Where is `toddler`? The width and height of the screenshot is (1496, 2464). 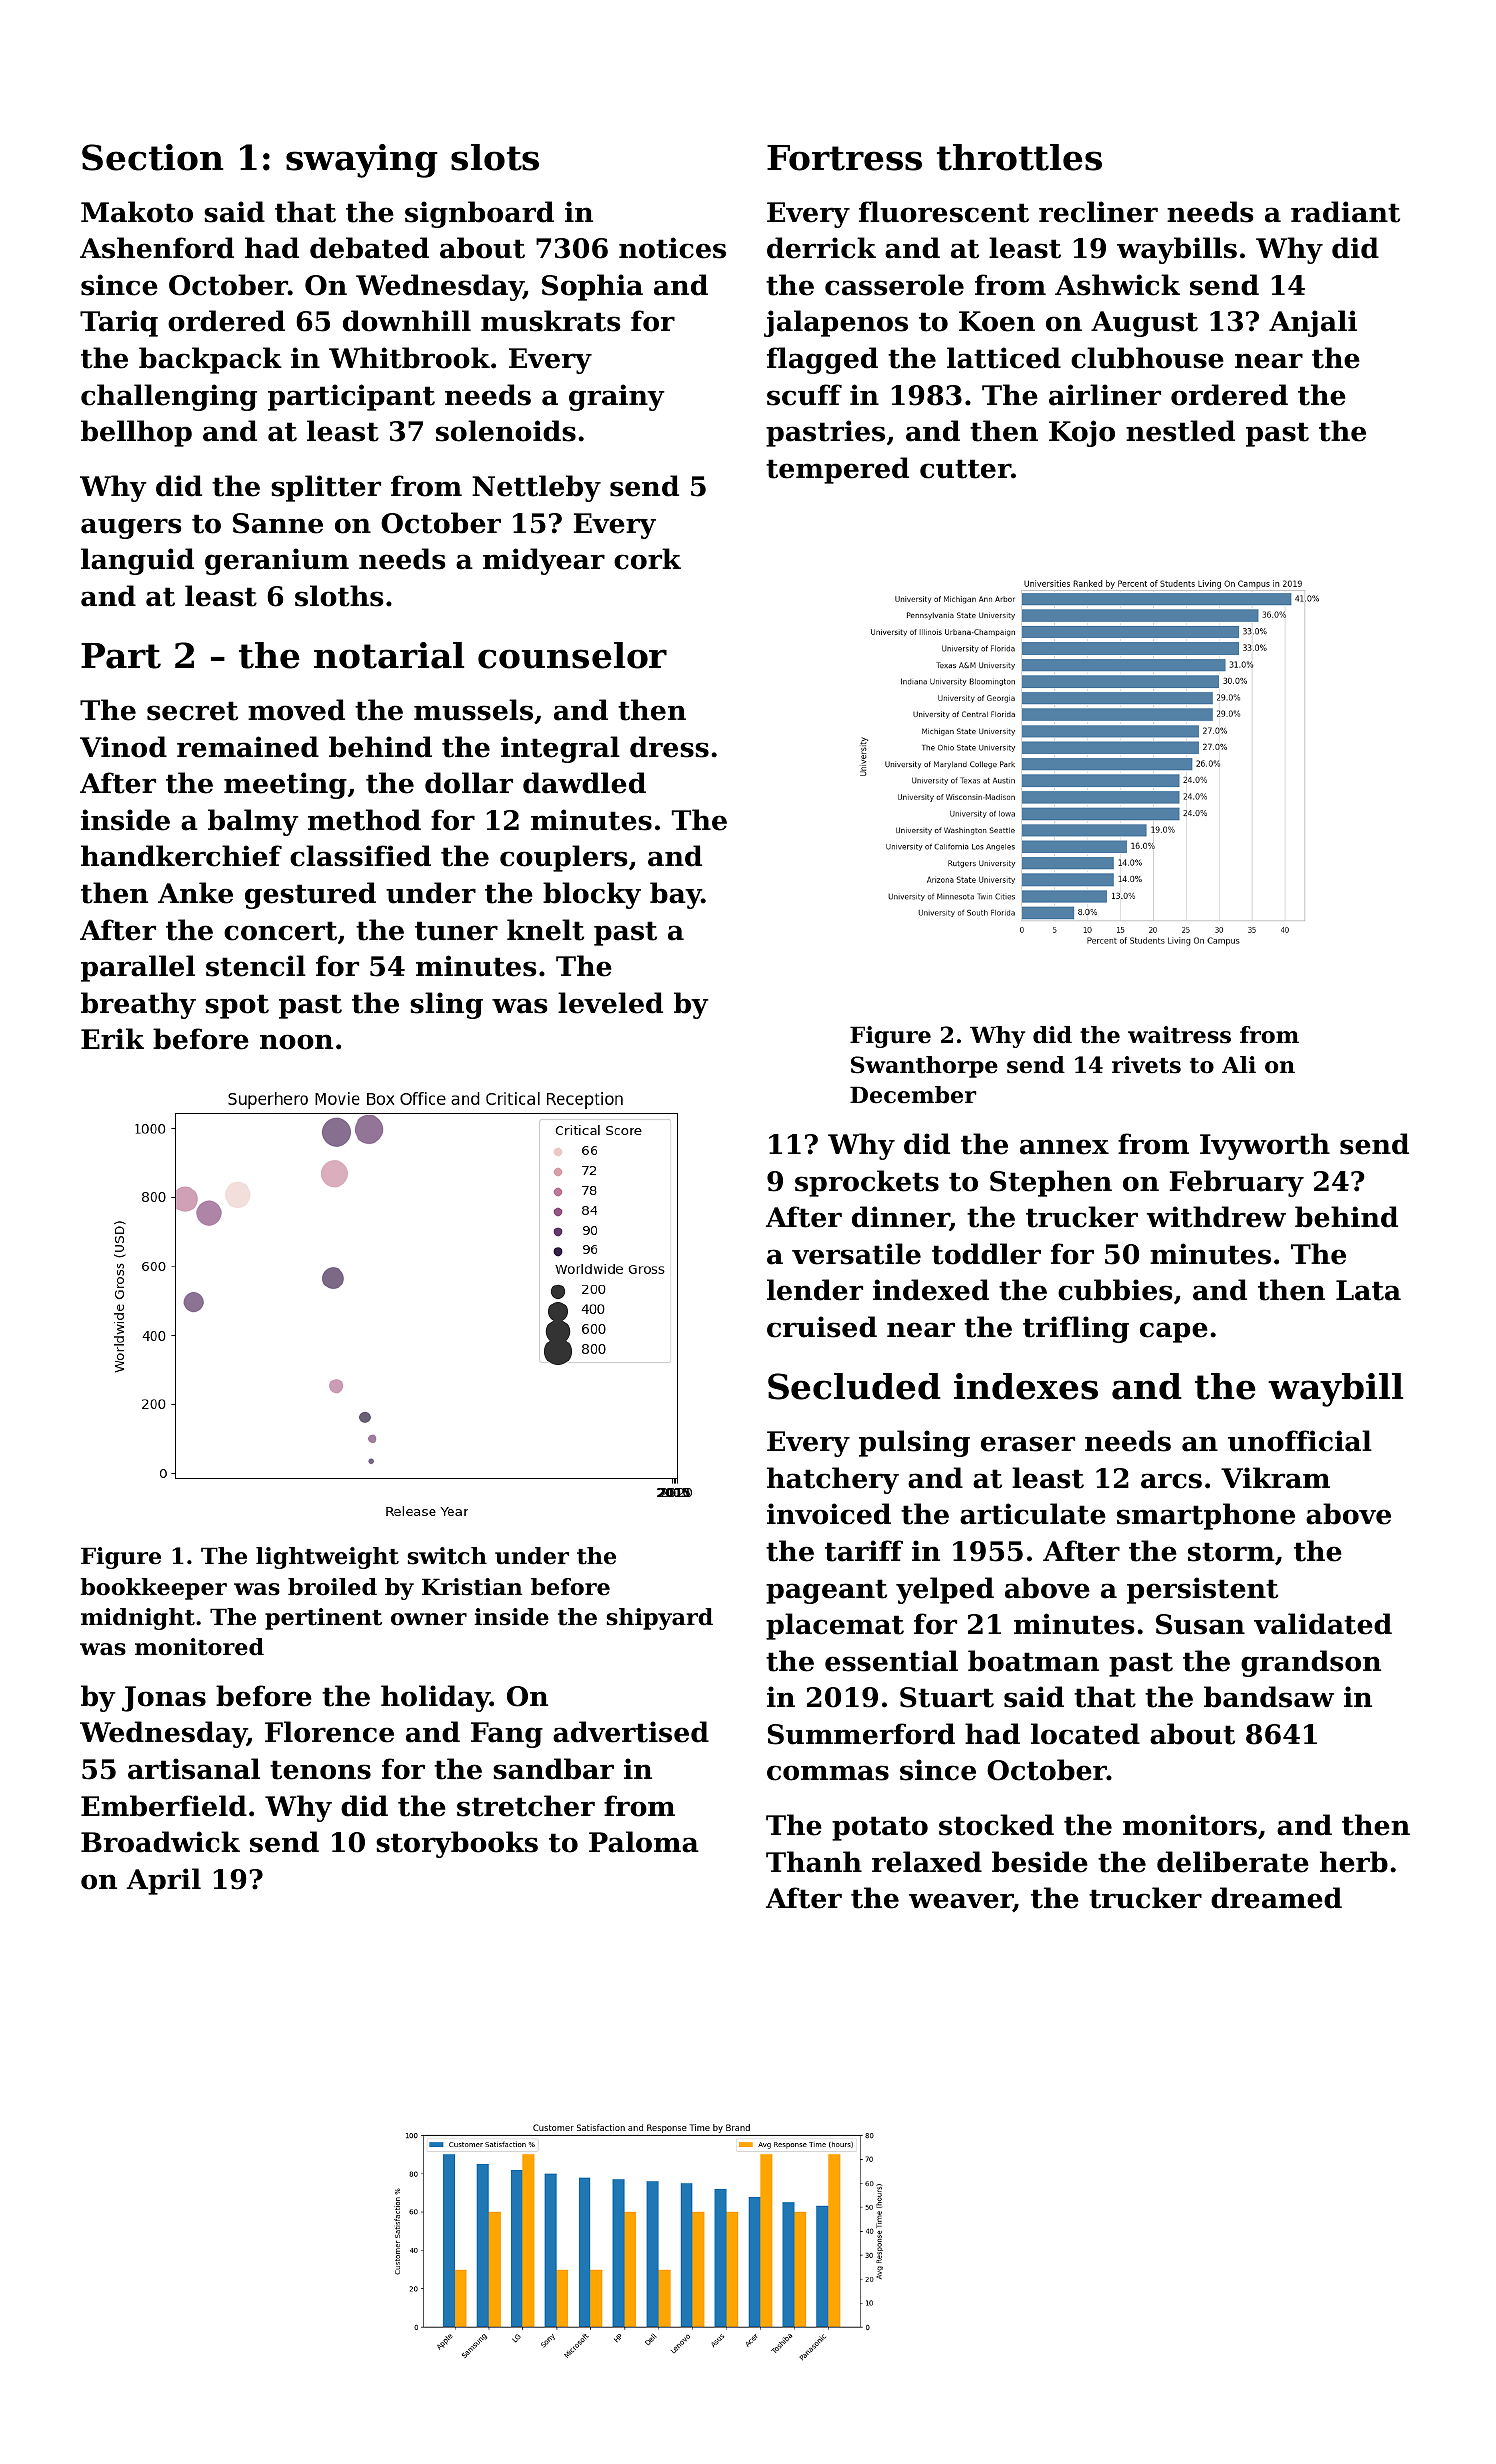
toddler is located at coordinates (986, 1254).
